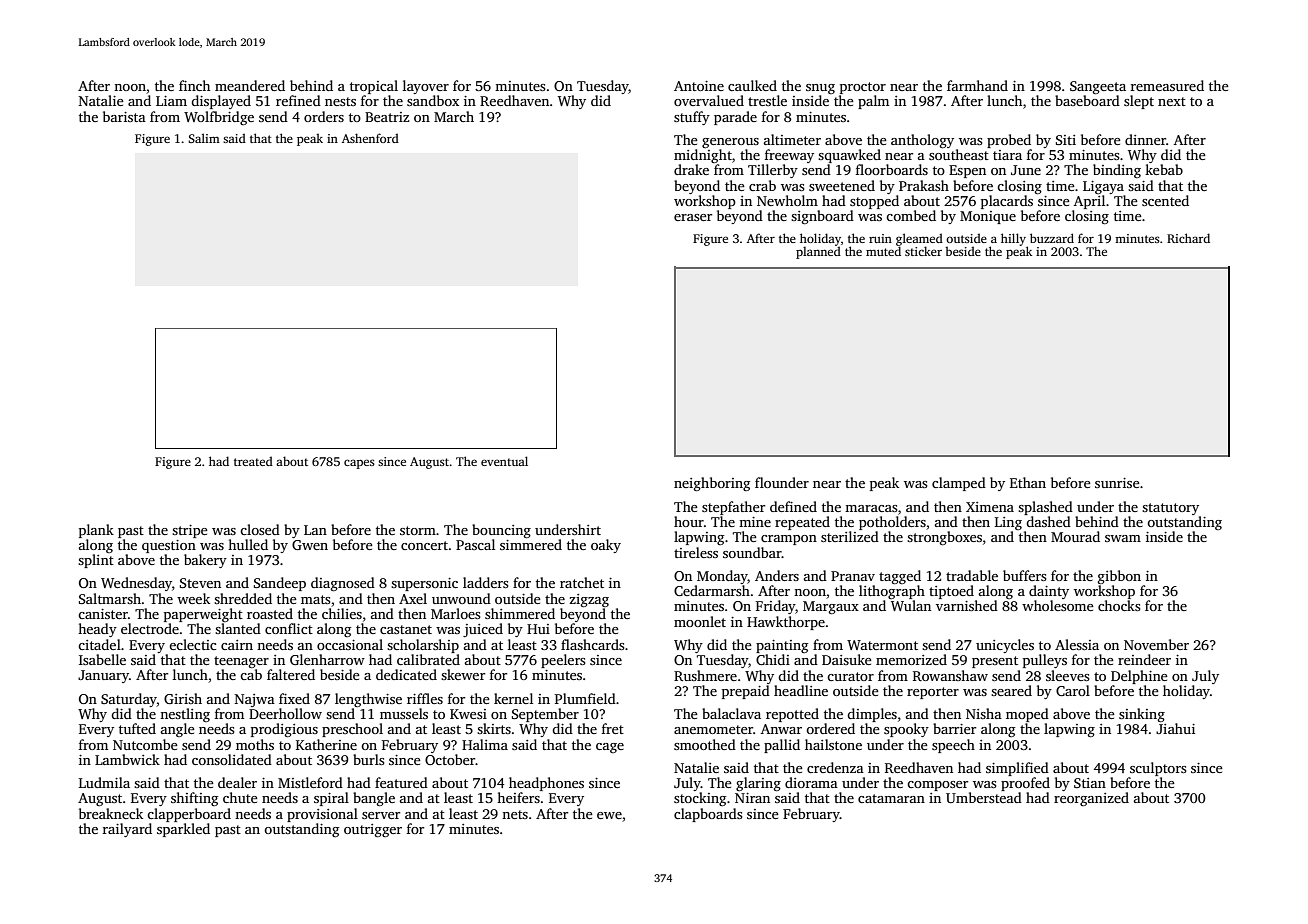  I want to click on stuffy, so click(692, 118).
